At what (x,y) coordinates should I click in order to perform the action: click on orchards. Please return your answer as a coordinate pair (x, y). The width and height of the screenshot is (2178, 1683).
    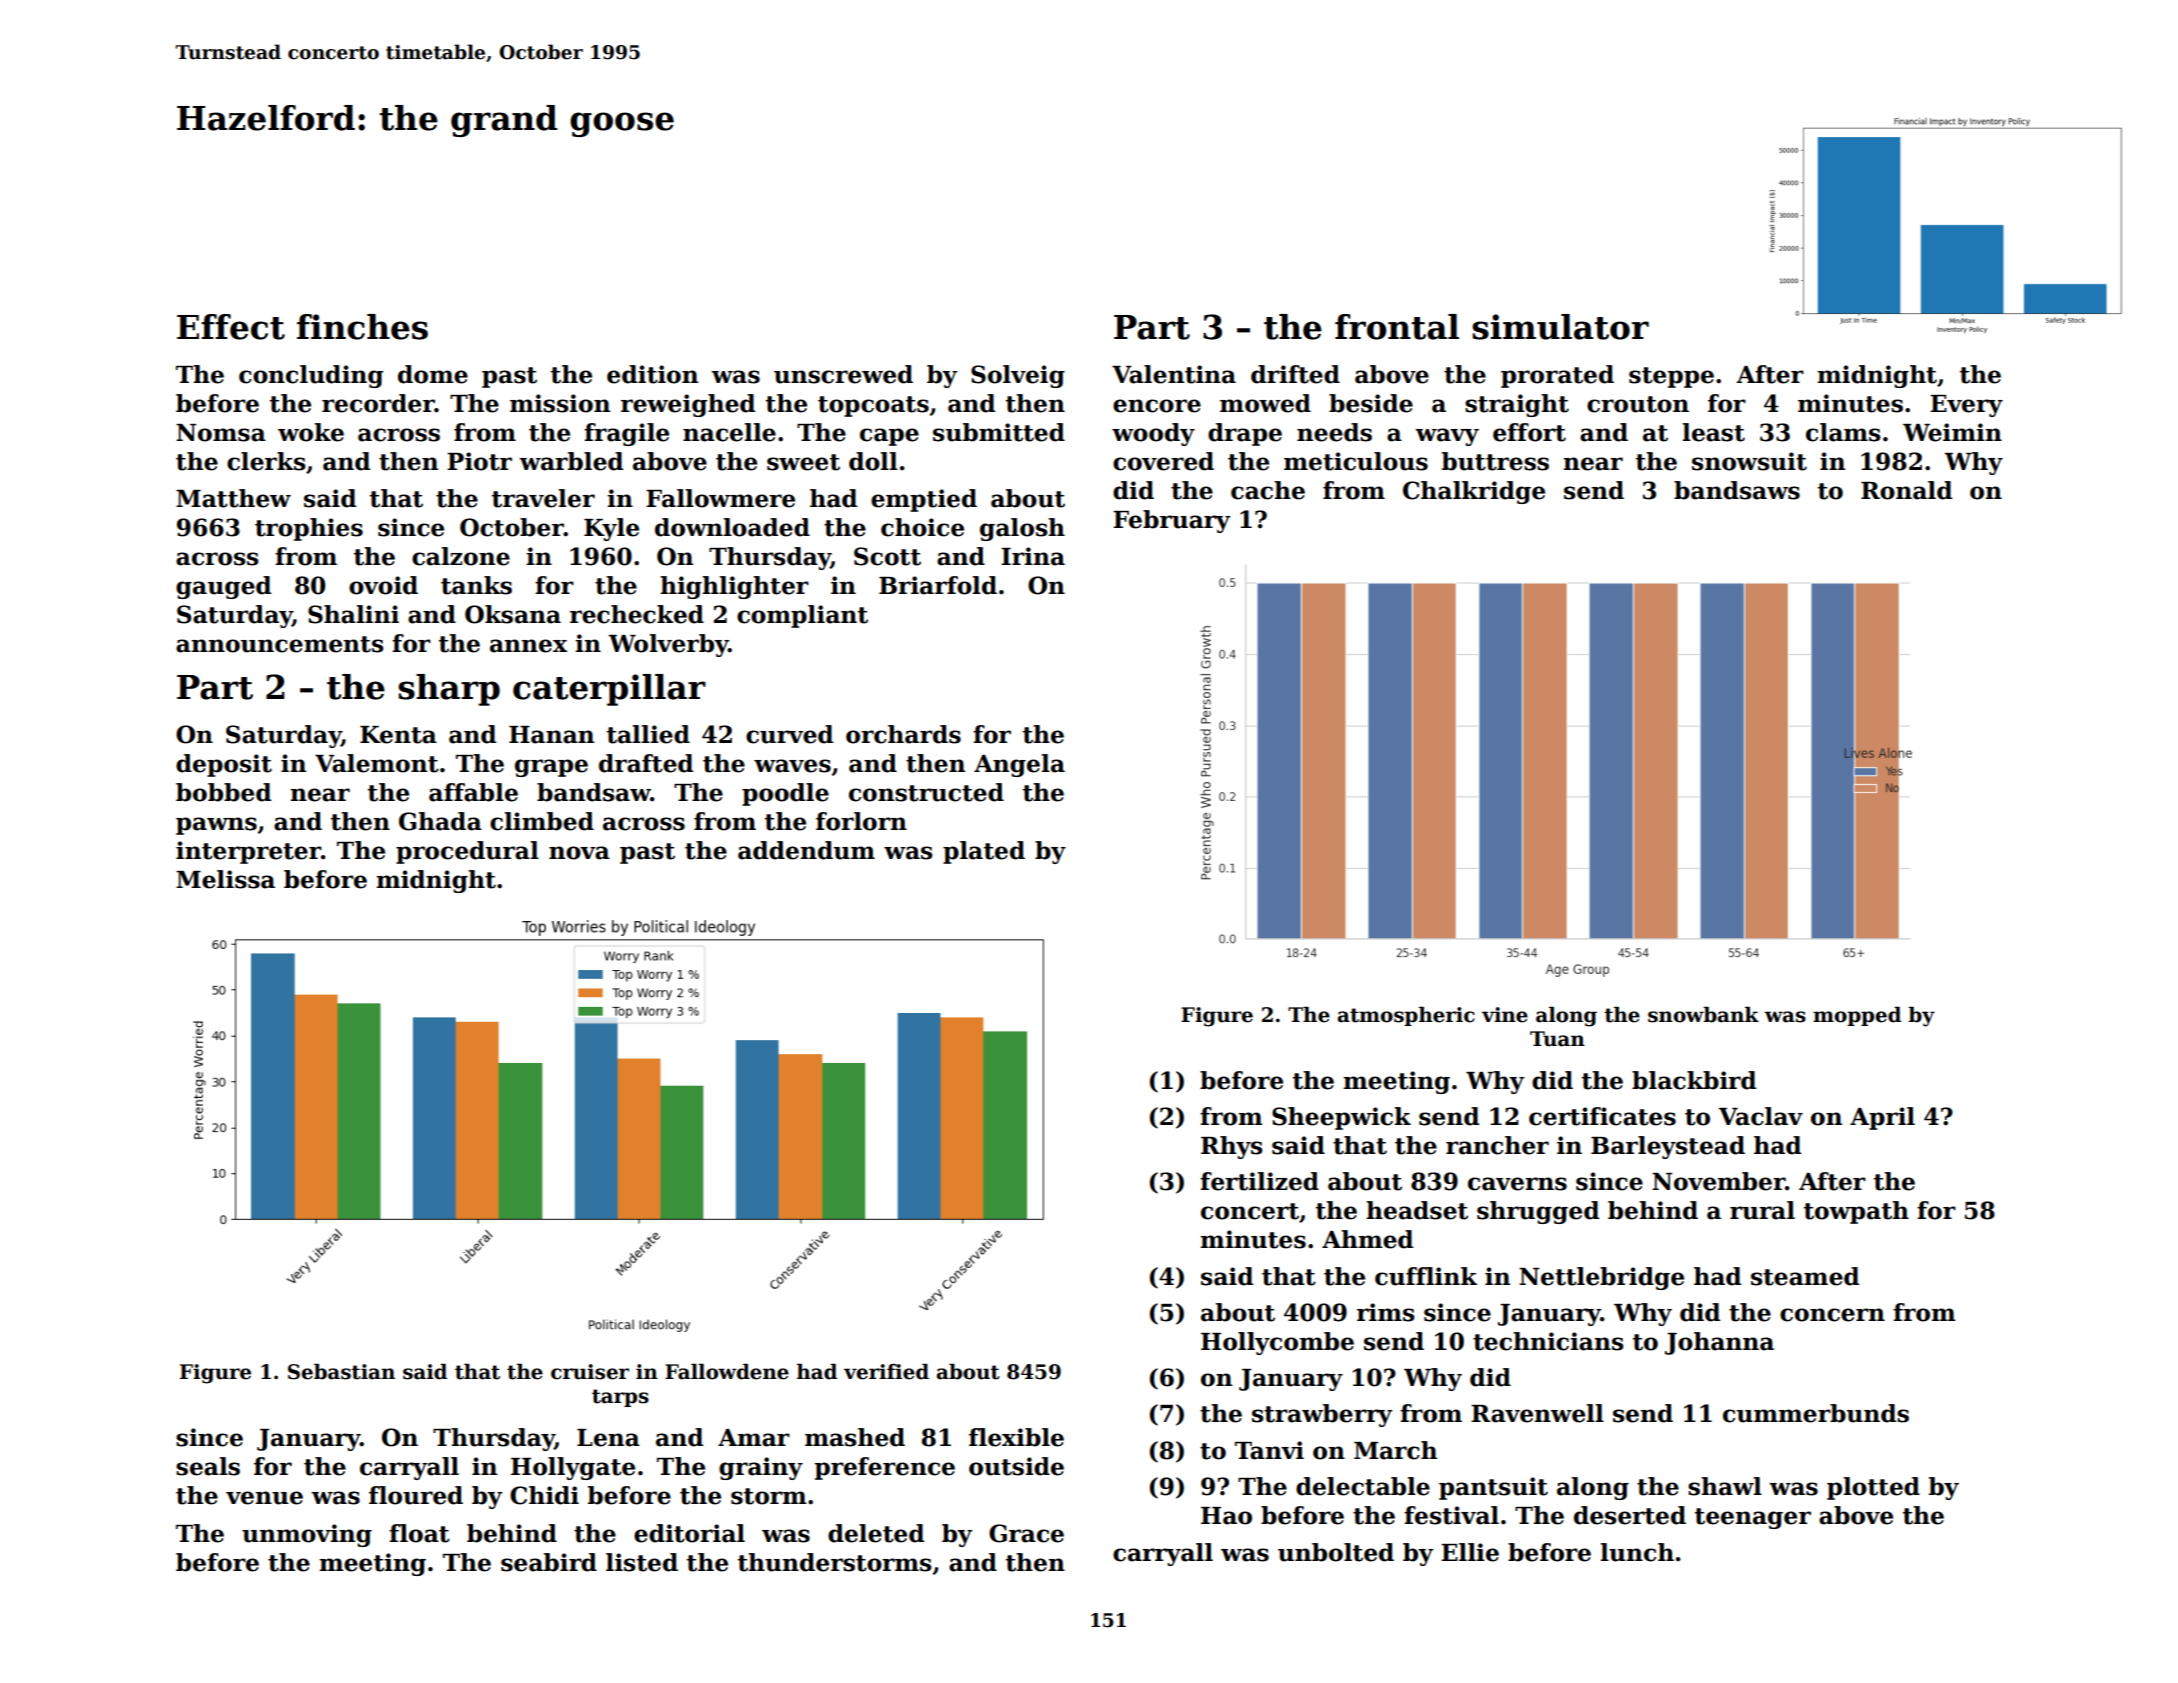
    Looking at the image, I should click on (903, 734).
